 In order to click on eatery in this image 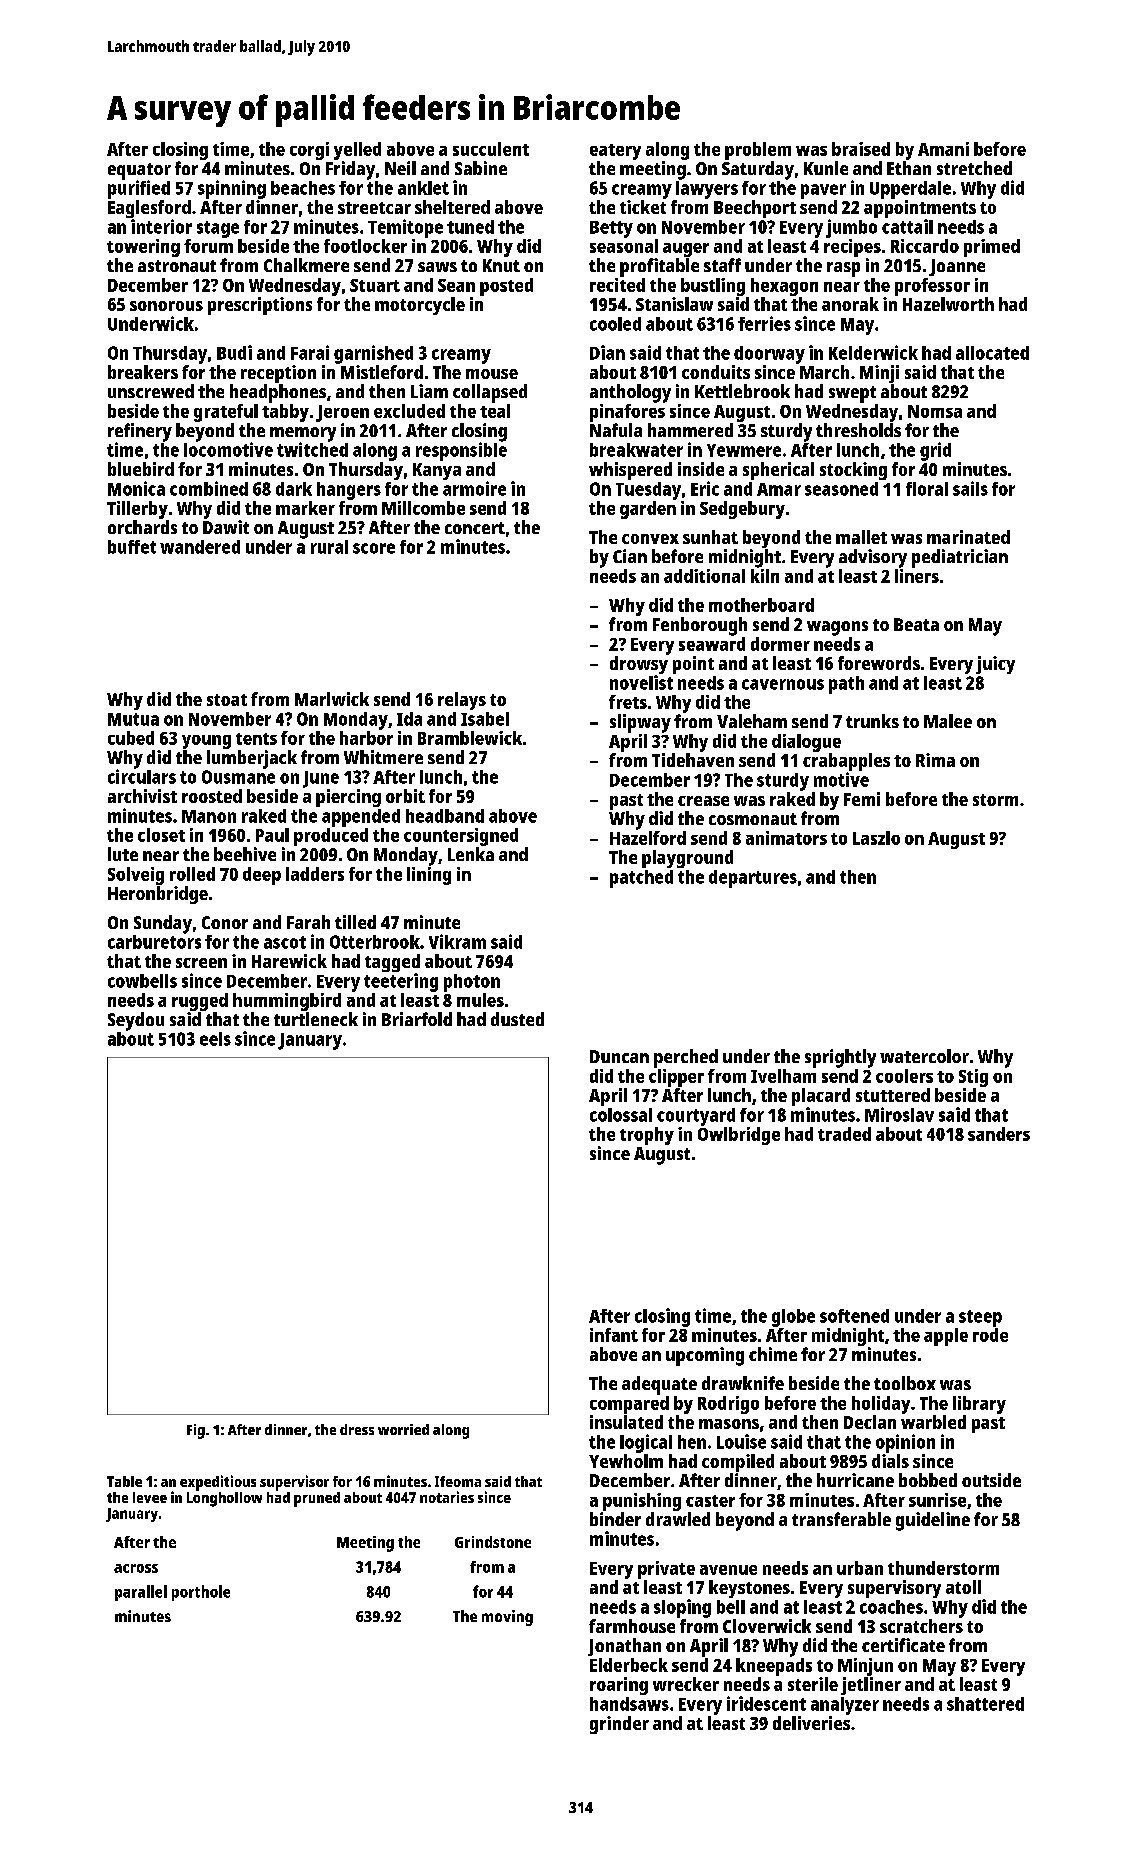, I will do `click(615, 152)`.
